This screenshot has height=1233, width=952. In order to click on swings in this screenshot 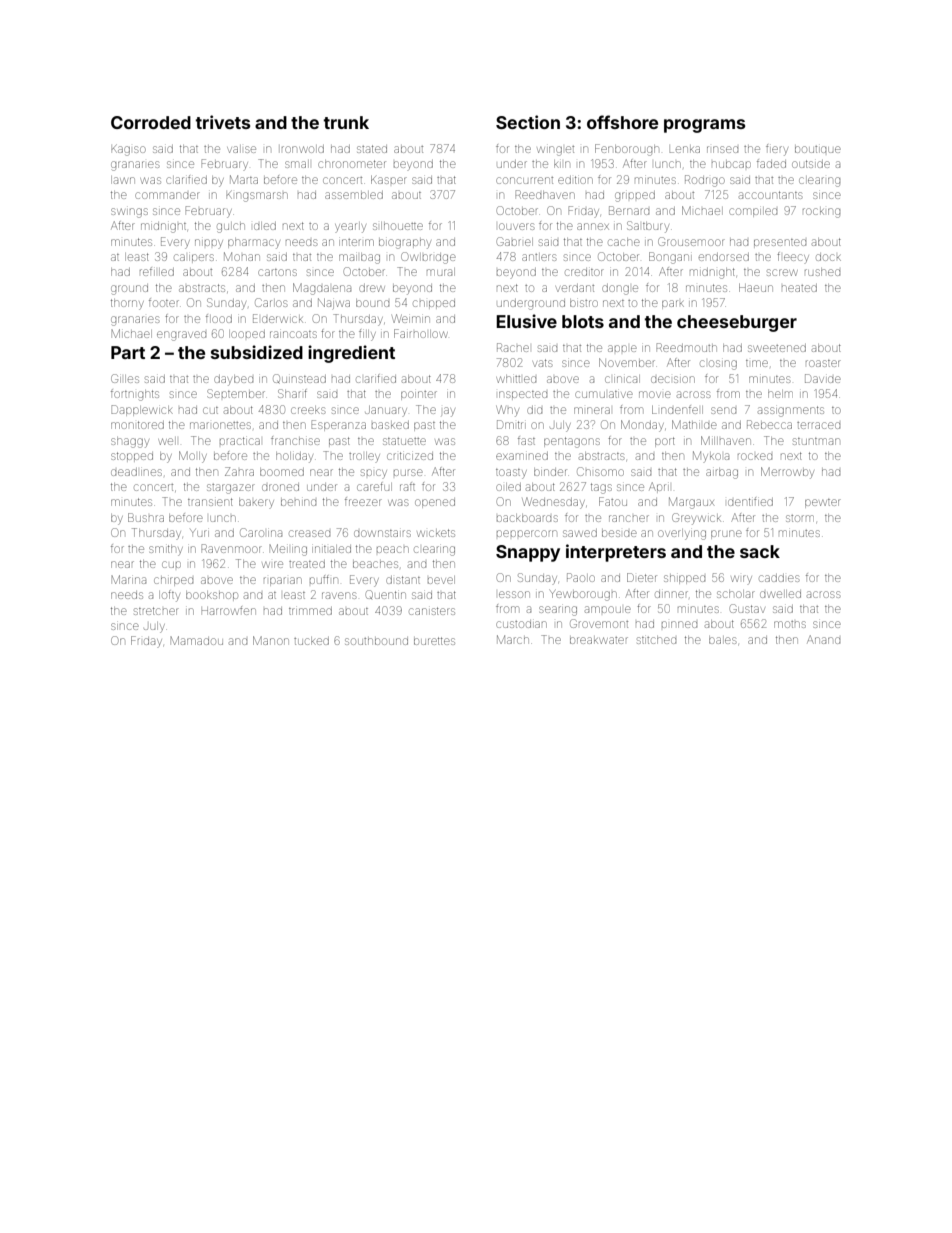, I will do `click(129, 213)`.
